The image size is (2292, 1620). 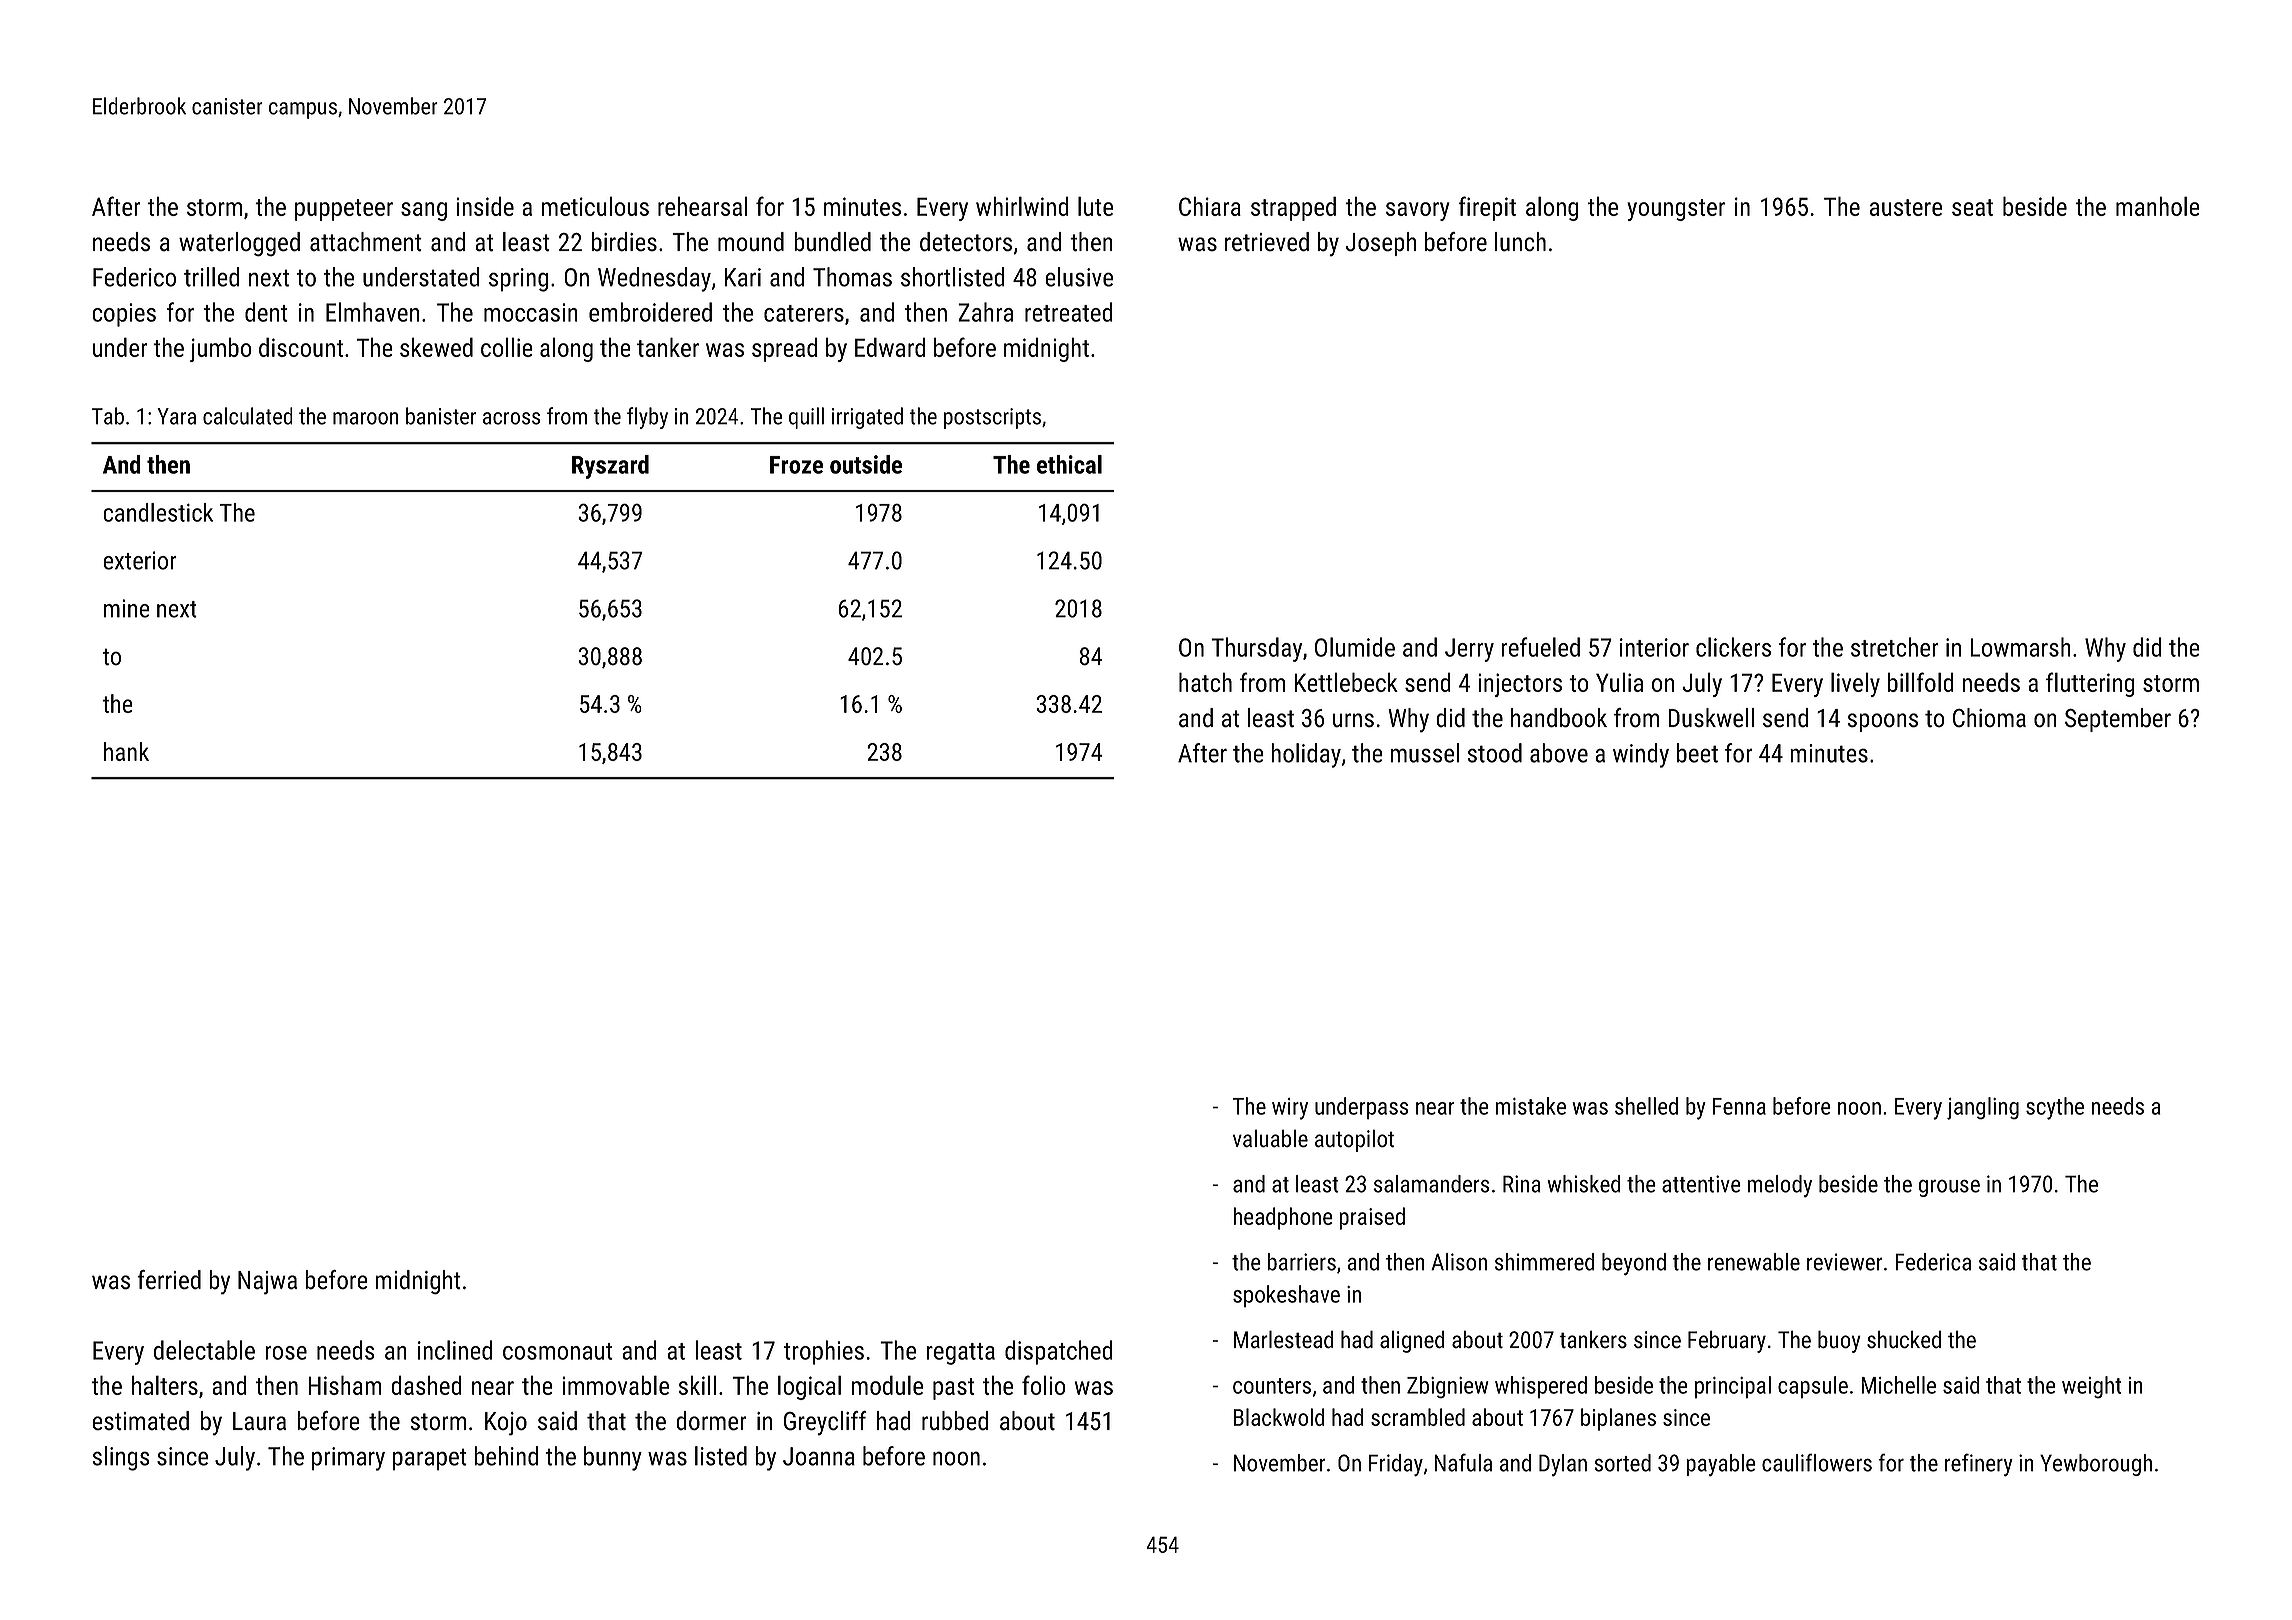 What do you see at coordinates (1906, 207) in the screenshot?
I see `austere` at bounding box center [1906, 207].
